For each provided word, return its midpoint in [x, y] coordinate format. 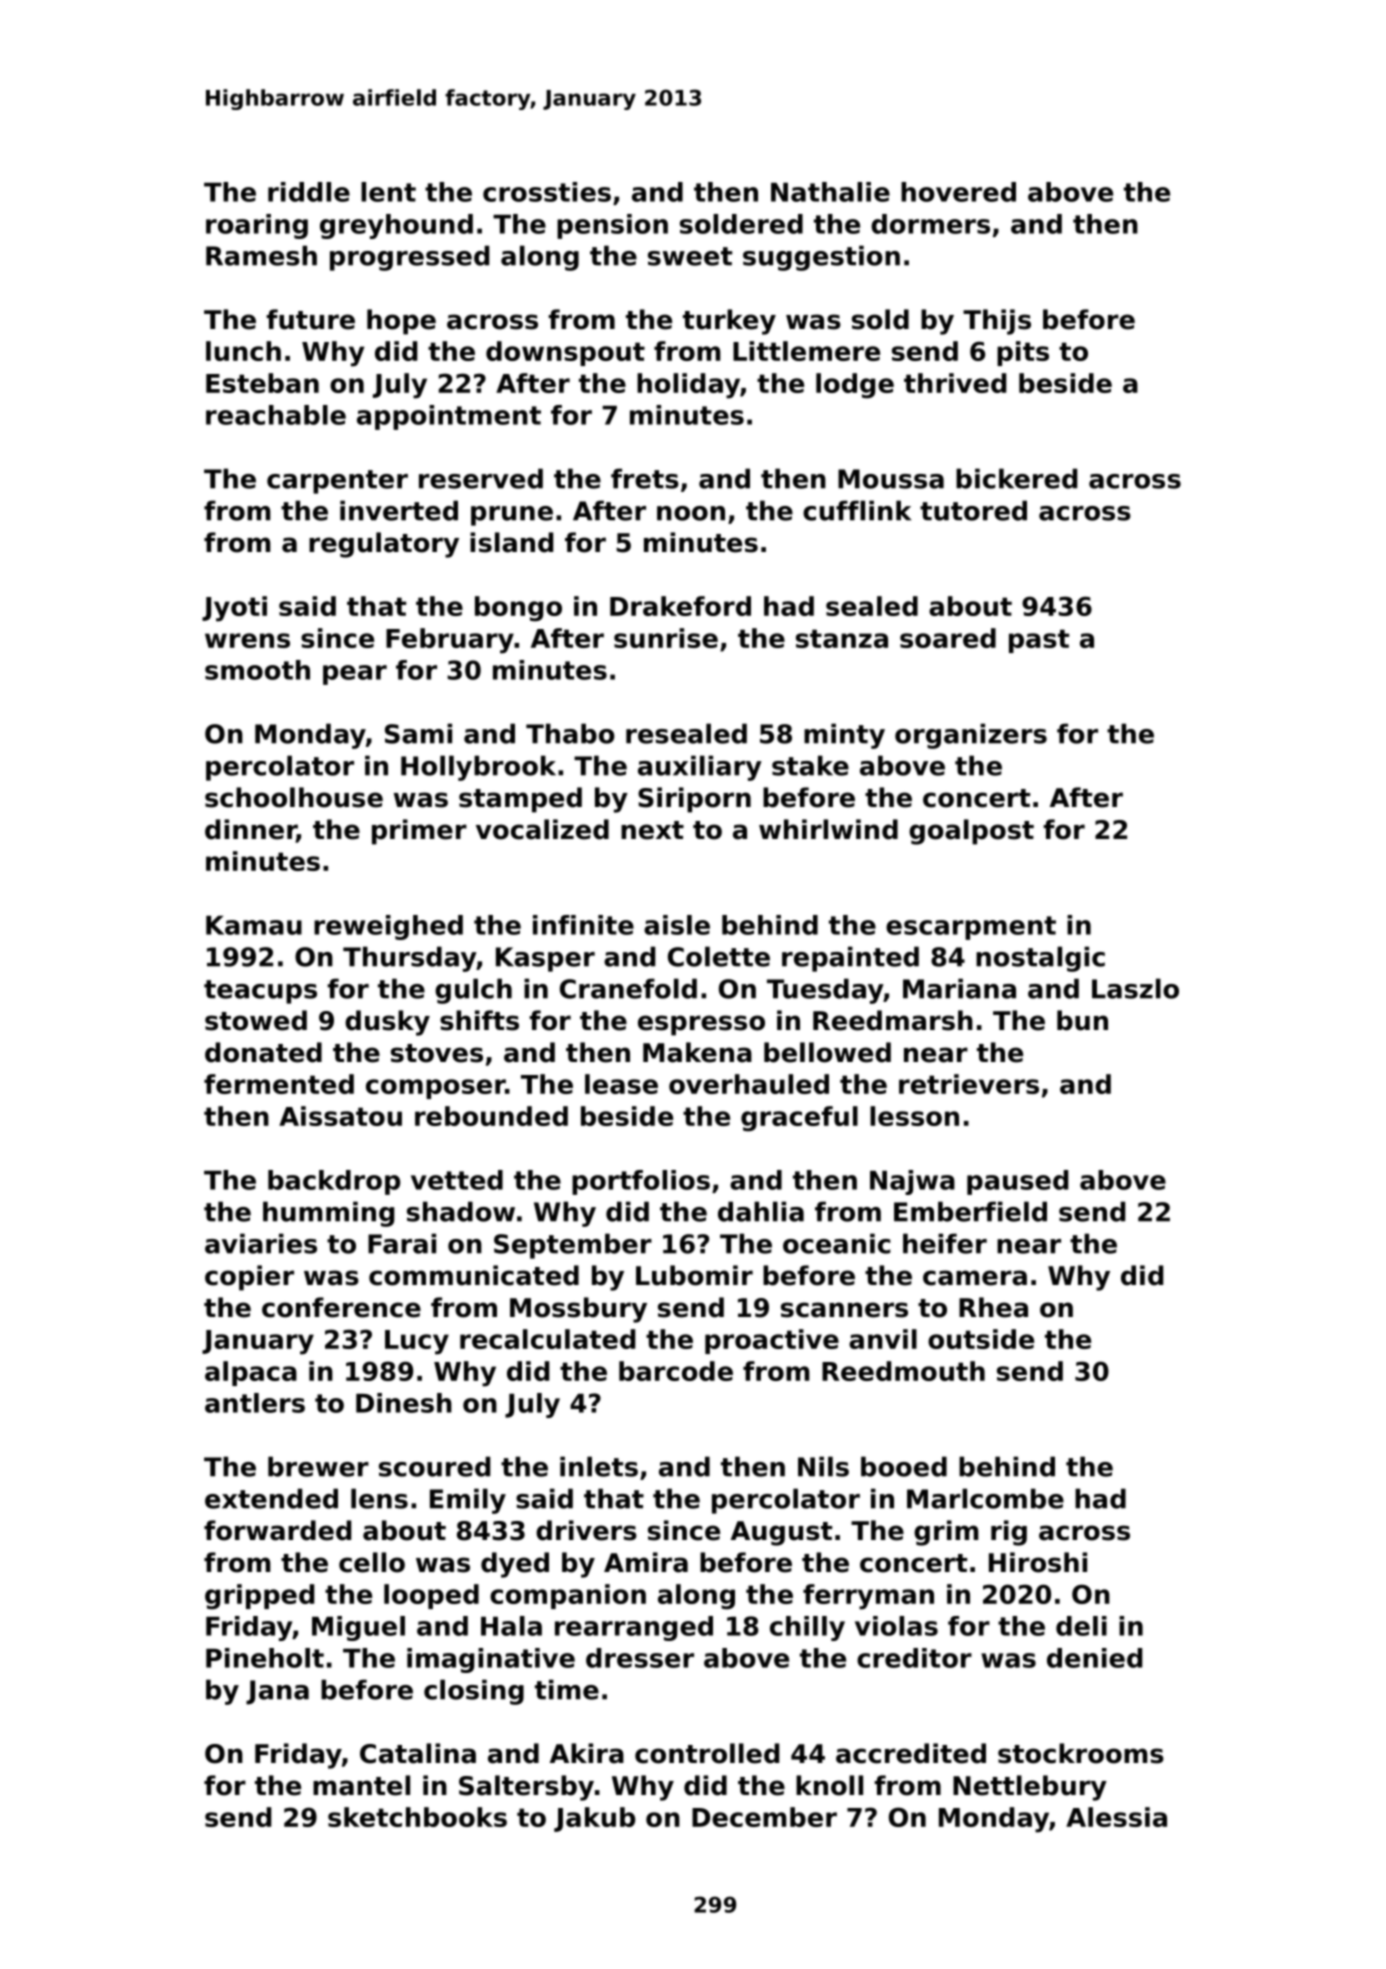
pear [355, 675]
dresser [640, 1658]
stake [810, 765]
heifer [945, 1243]
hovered [958, 192]
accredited [911, 1753]
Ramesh [261, 255]
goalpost [971, 832]
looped [431, 1596]
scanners [844, 1310]
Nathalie [830, 192]
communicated [474, 1275]
